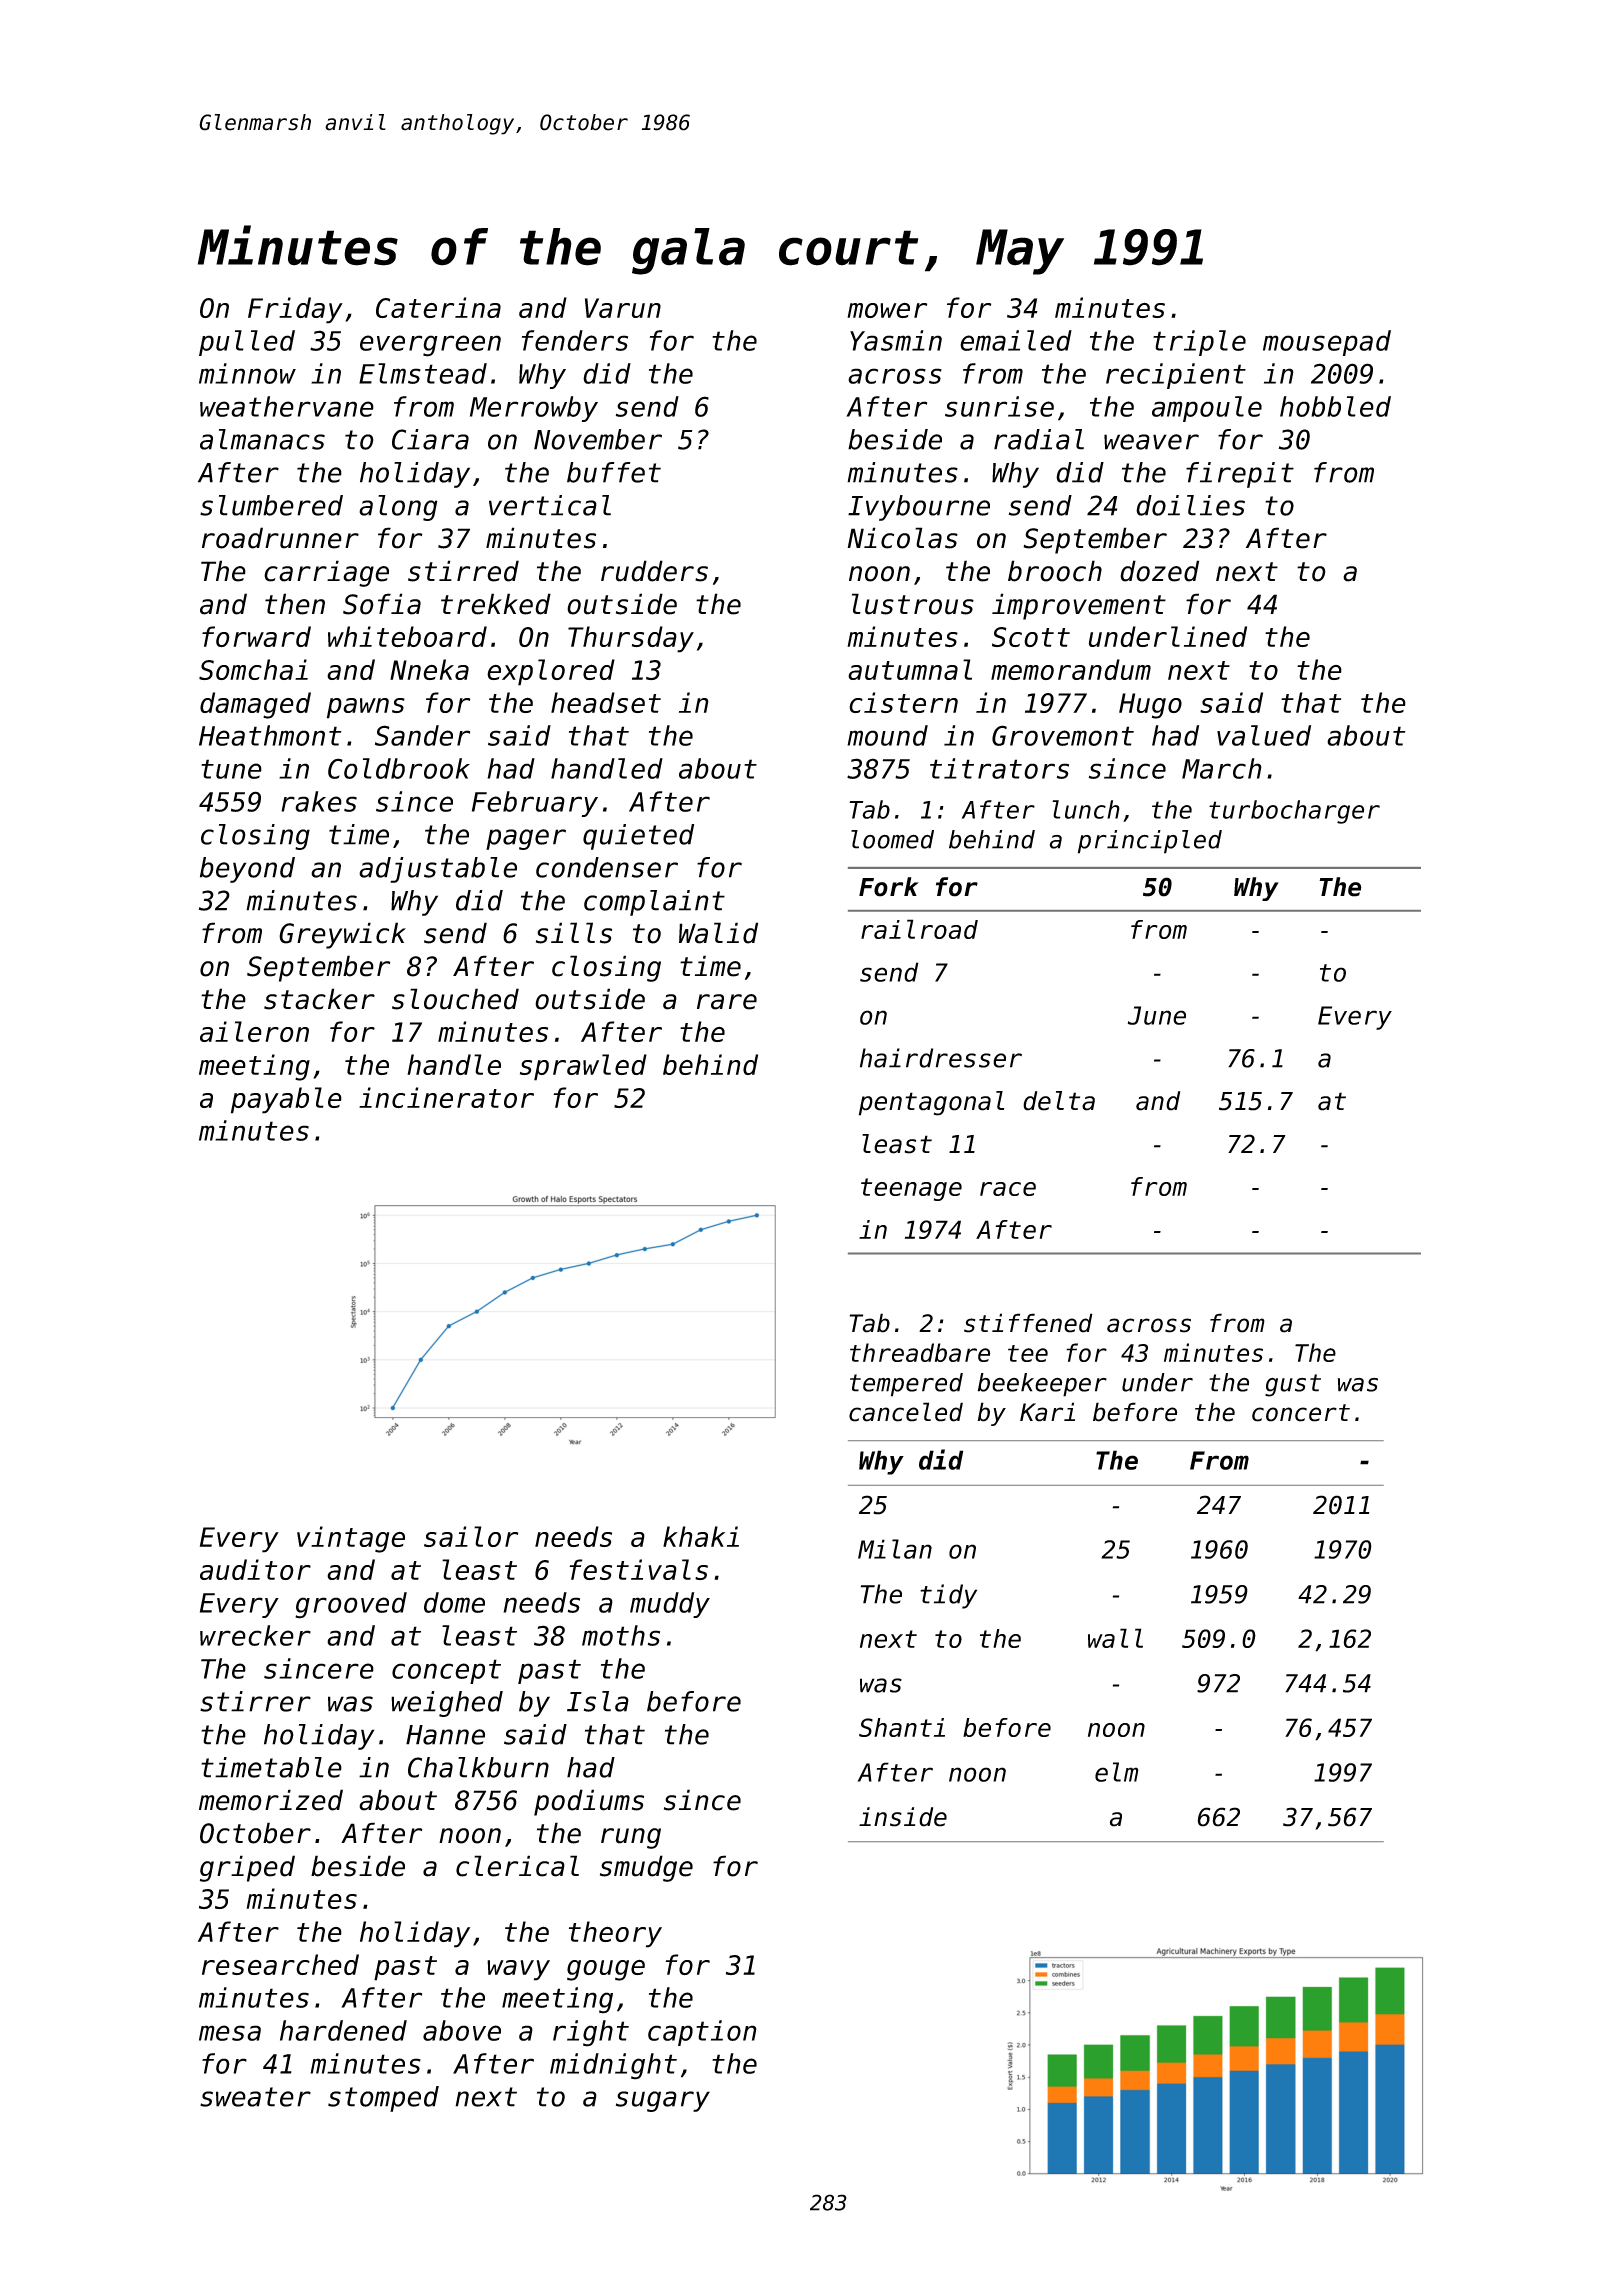  Describe the element at coordinates (1199, 343) in the screenshot. I see `triple` at that location.
